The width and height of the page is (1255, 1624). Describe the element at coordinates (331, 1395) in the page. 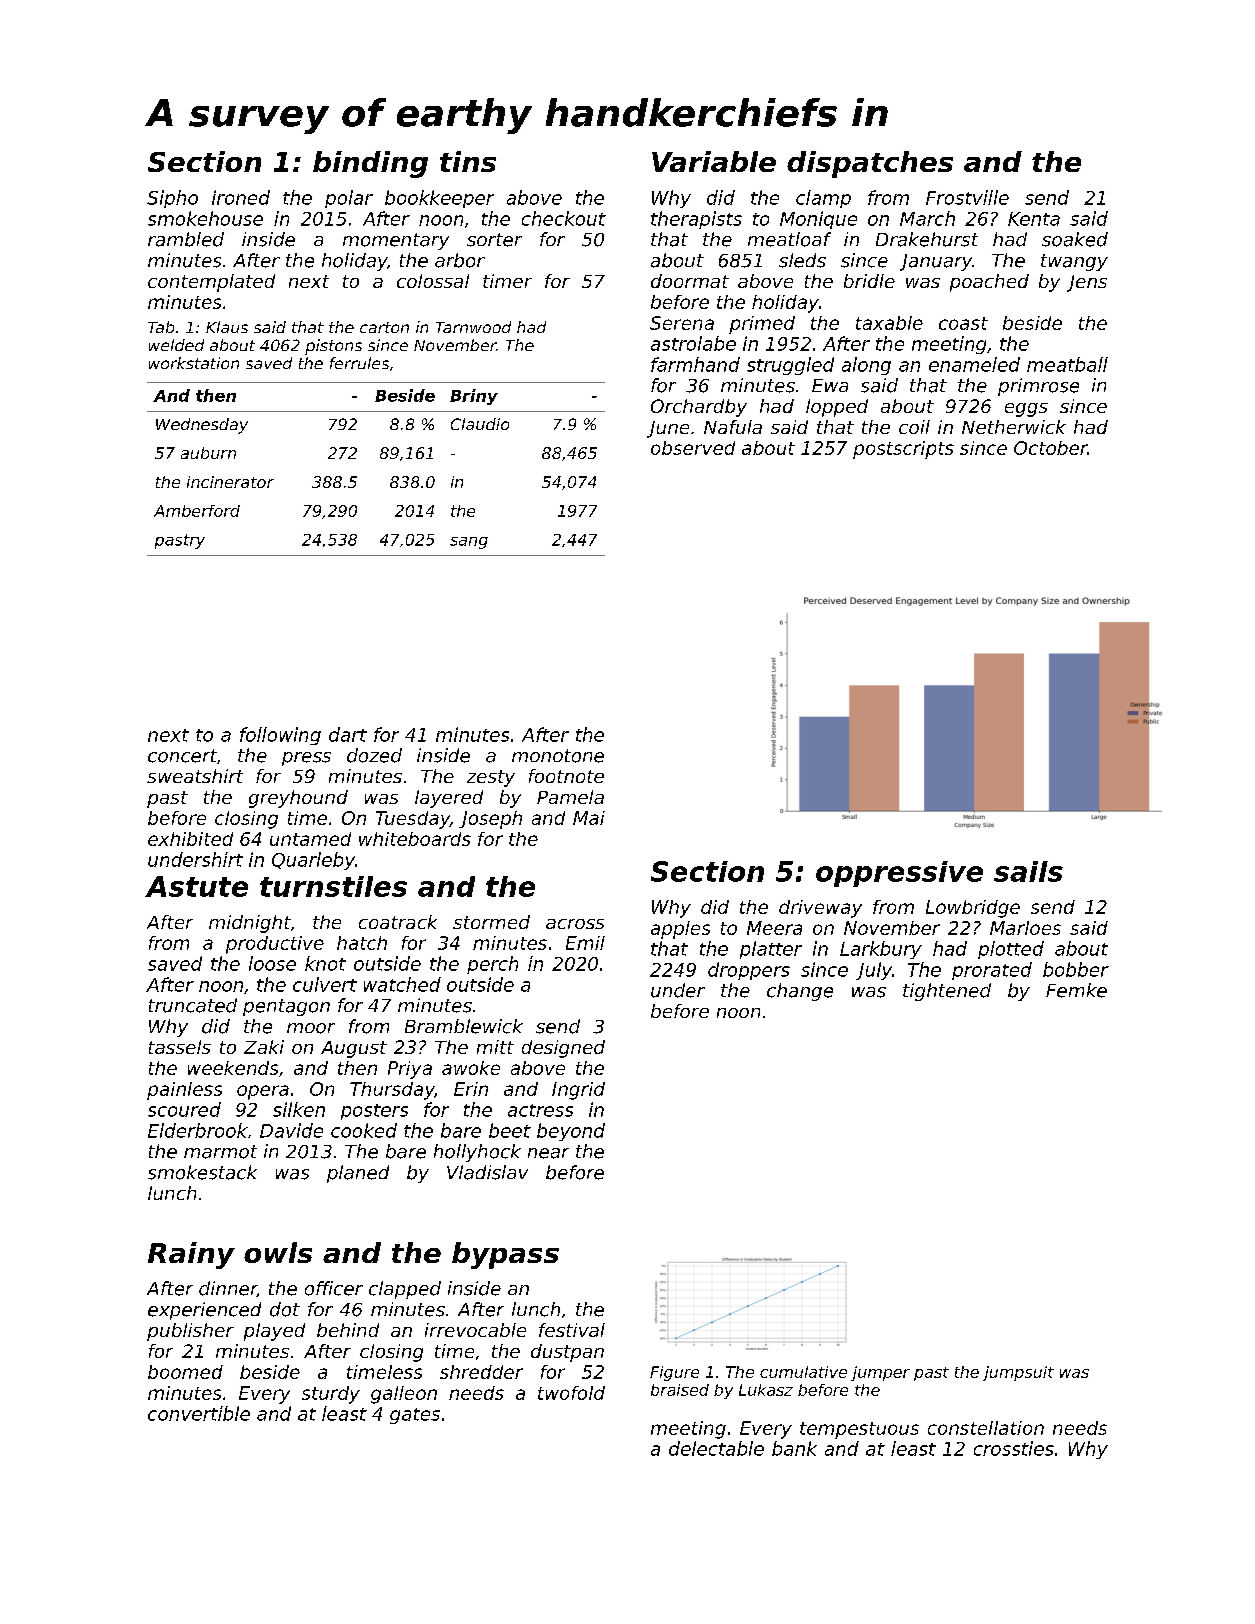

I see `sturdy` at that location.
